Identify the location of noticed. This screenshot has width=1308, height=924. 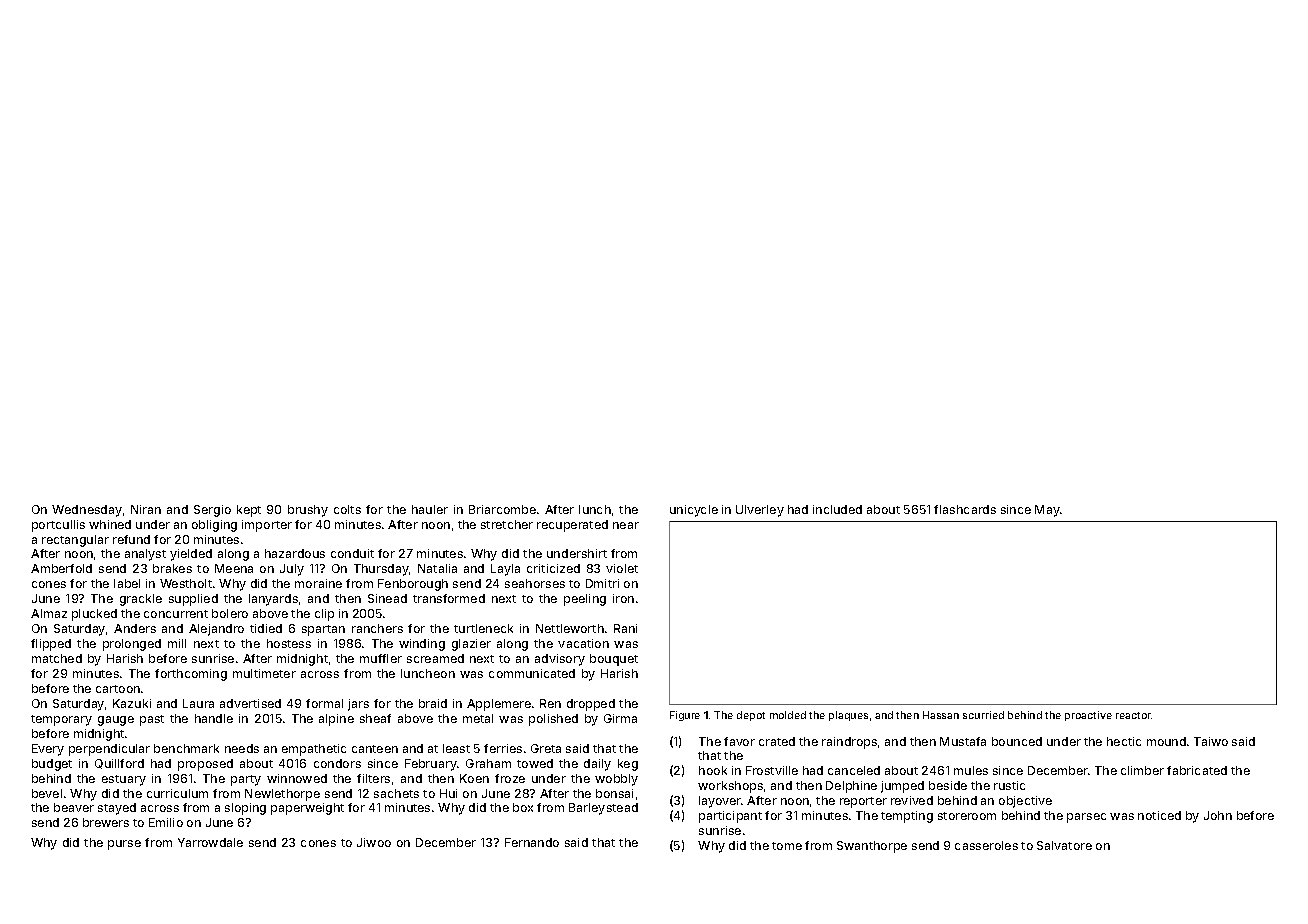
(1159, 815).
